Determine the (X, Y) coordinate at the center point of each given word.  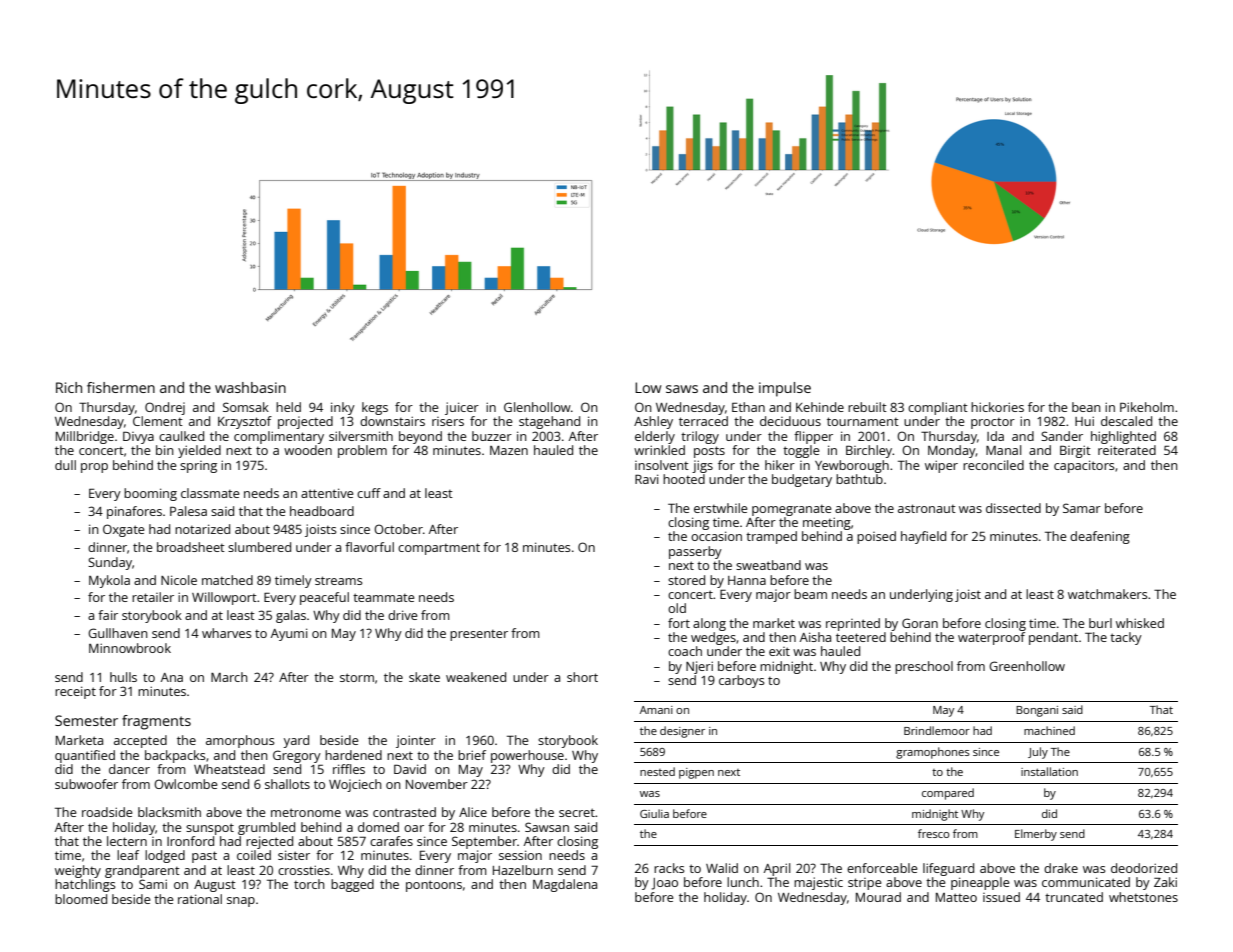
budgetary (802, 480)
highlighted (1123, 437)
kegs (375, 408)
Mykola (109, 581)
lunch (743, 882)
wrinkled (659, 450)
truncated (1074, 897)
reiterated (1127, 450)
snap (241, 902)
